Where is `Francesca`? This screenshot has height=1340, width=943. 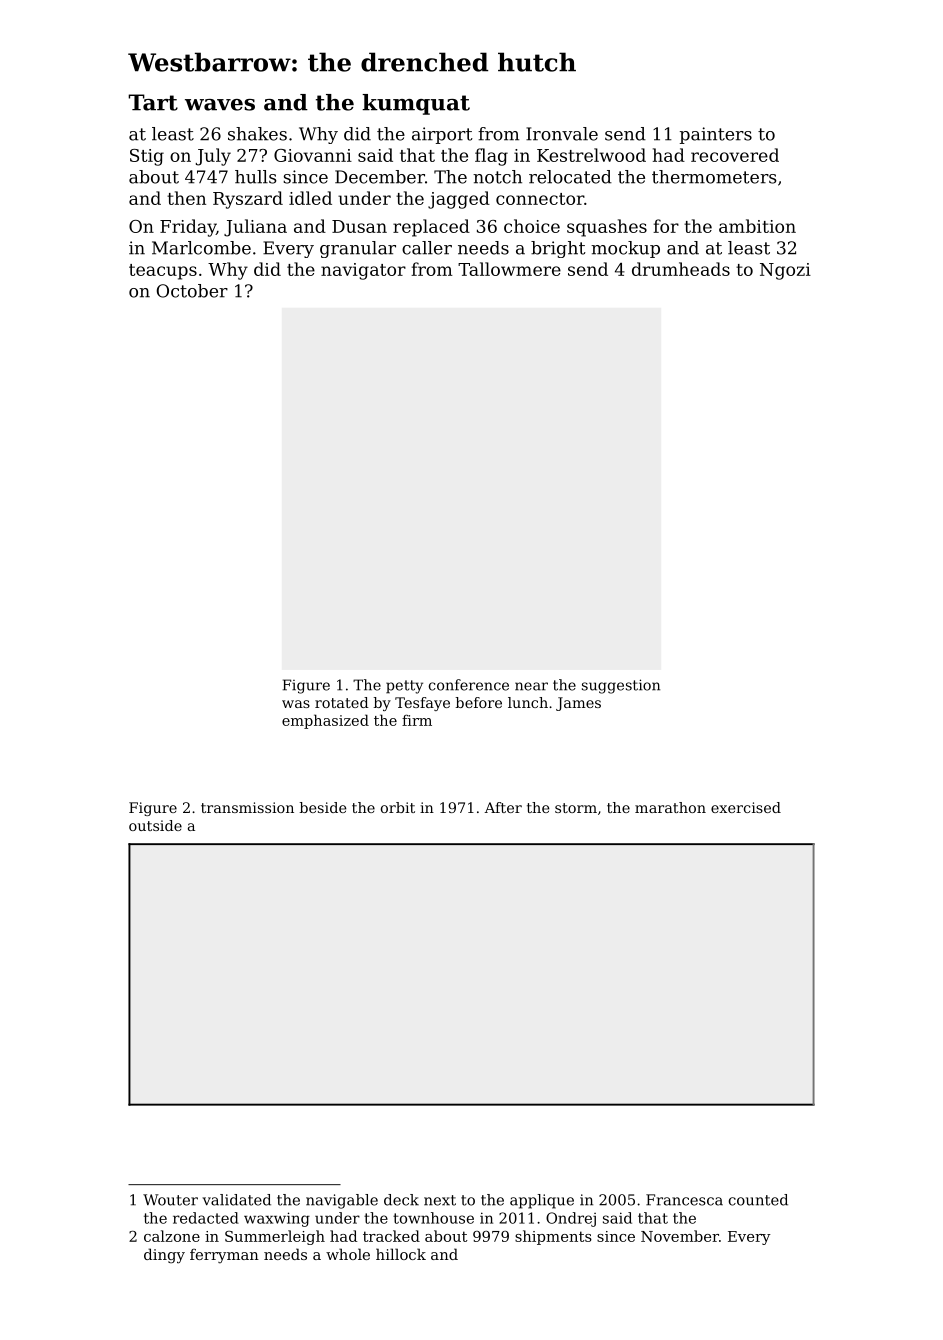
Francesca is located at coordinates (684, 1200).
